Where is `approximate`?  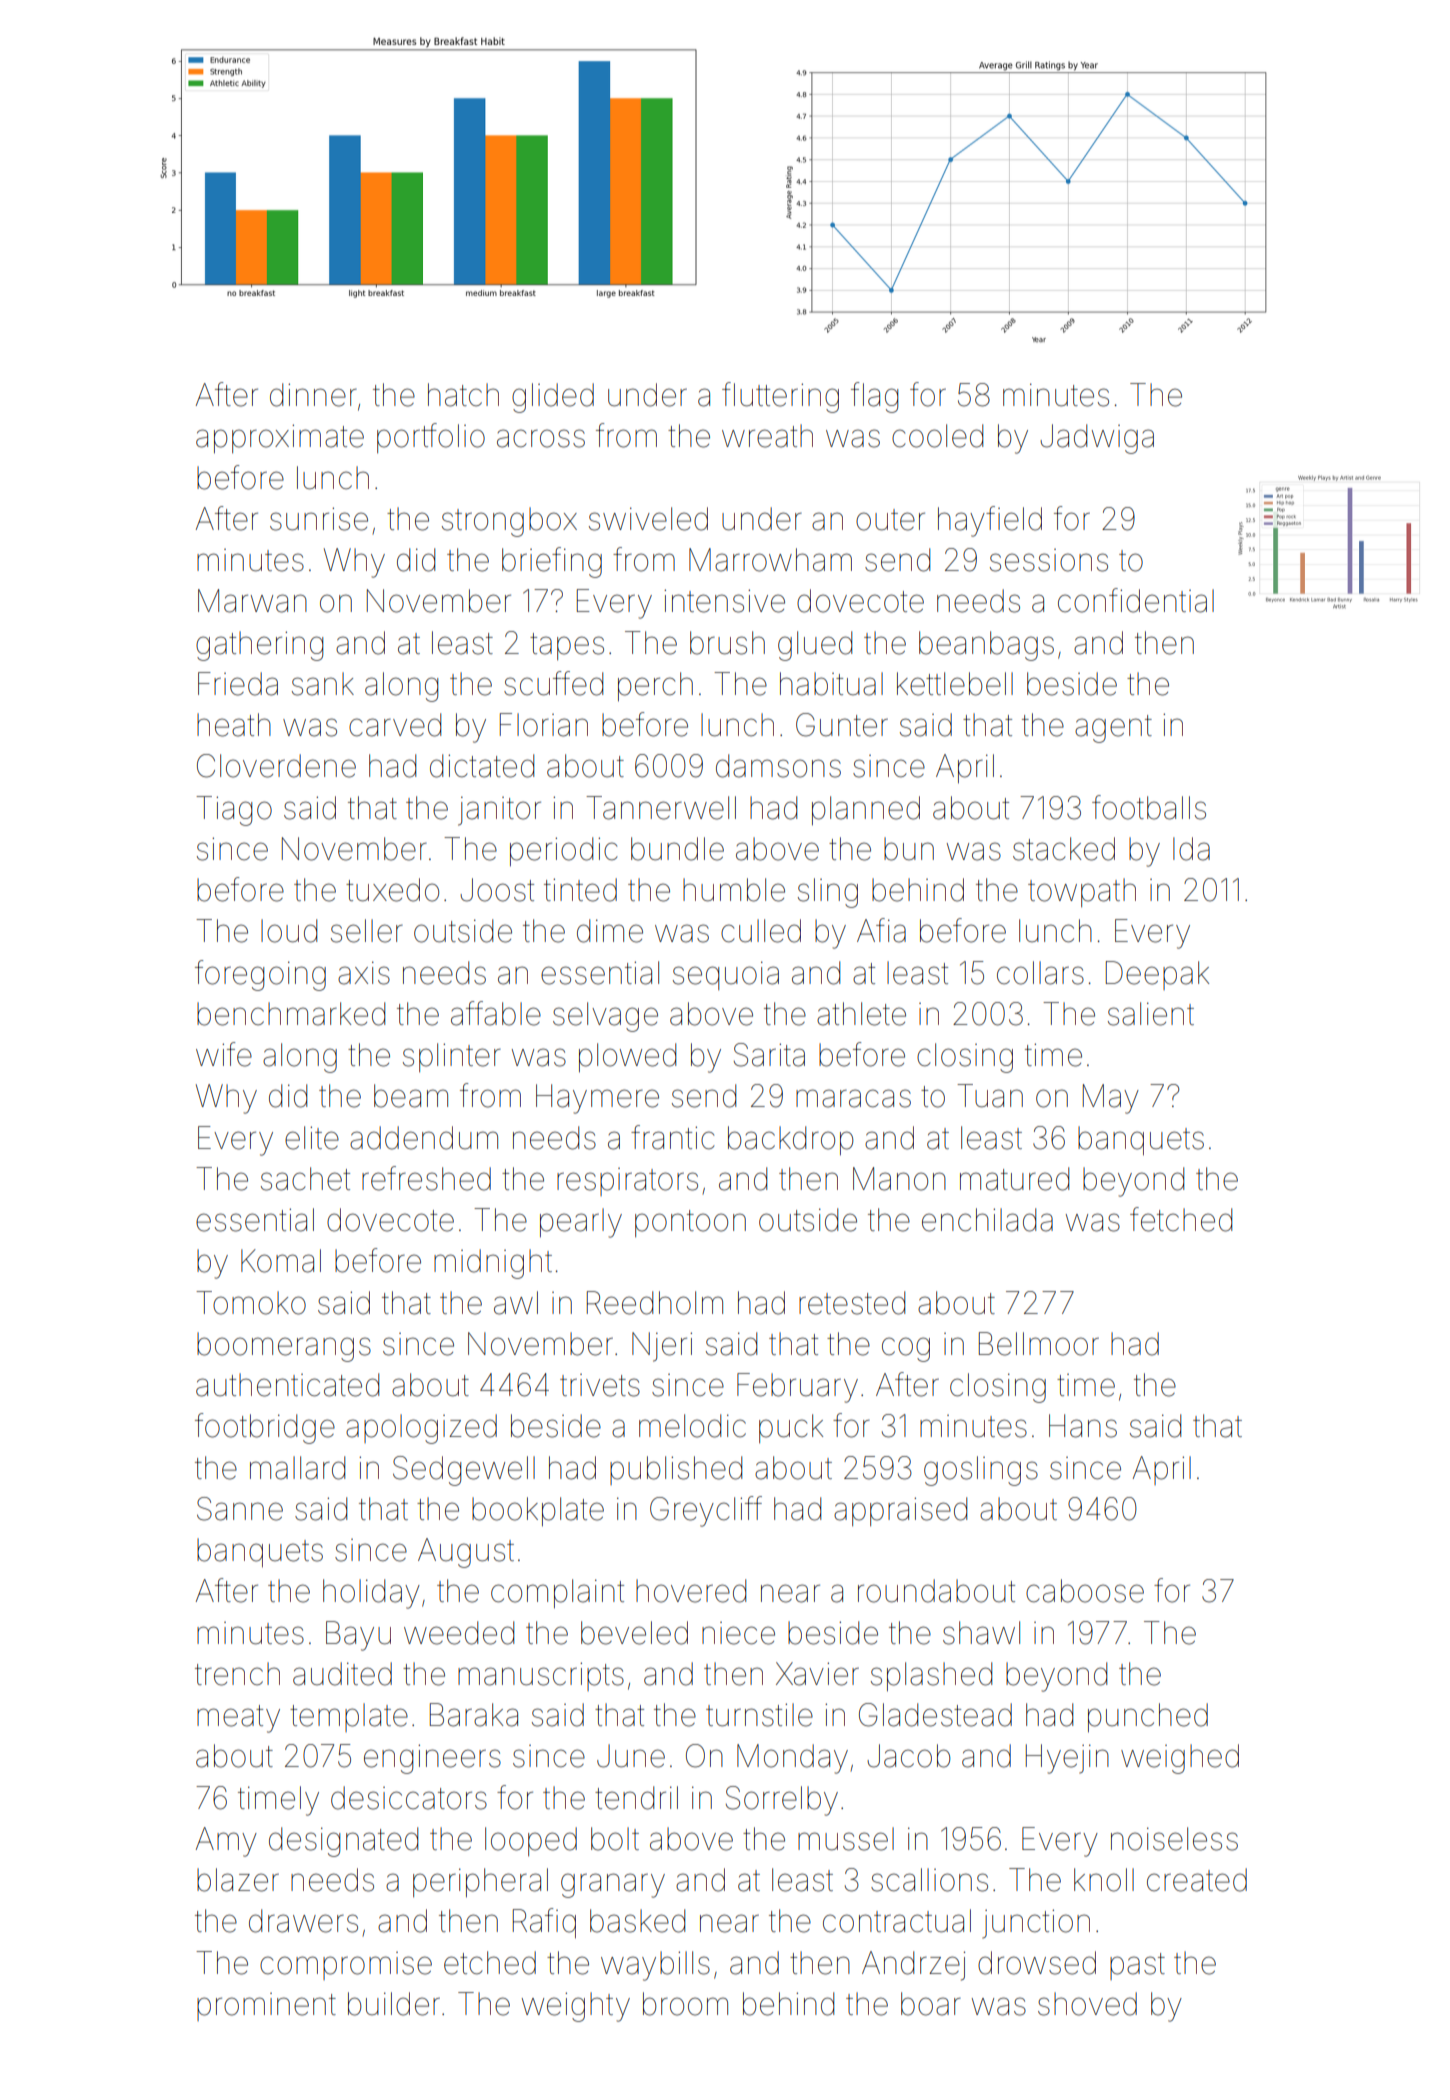
approximate is located at coordinates (280, 438).
